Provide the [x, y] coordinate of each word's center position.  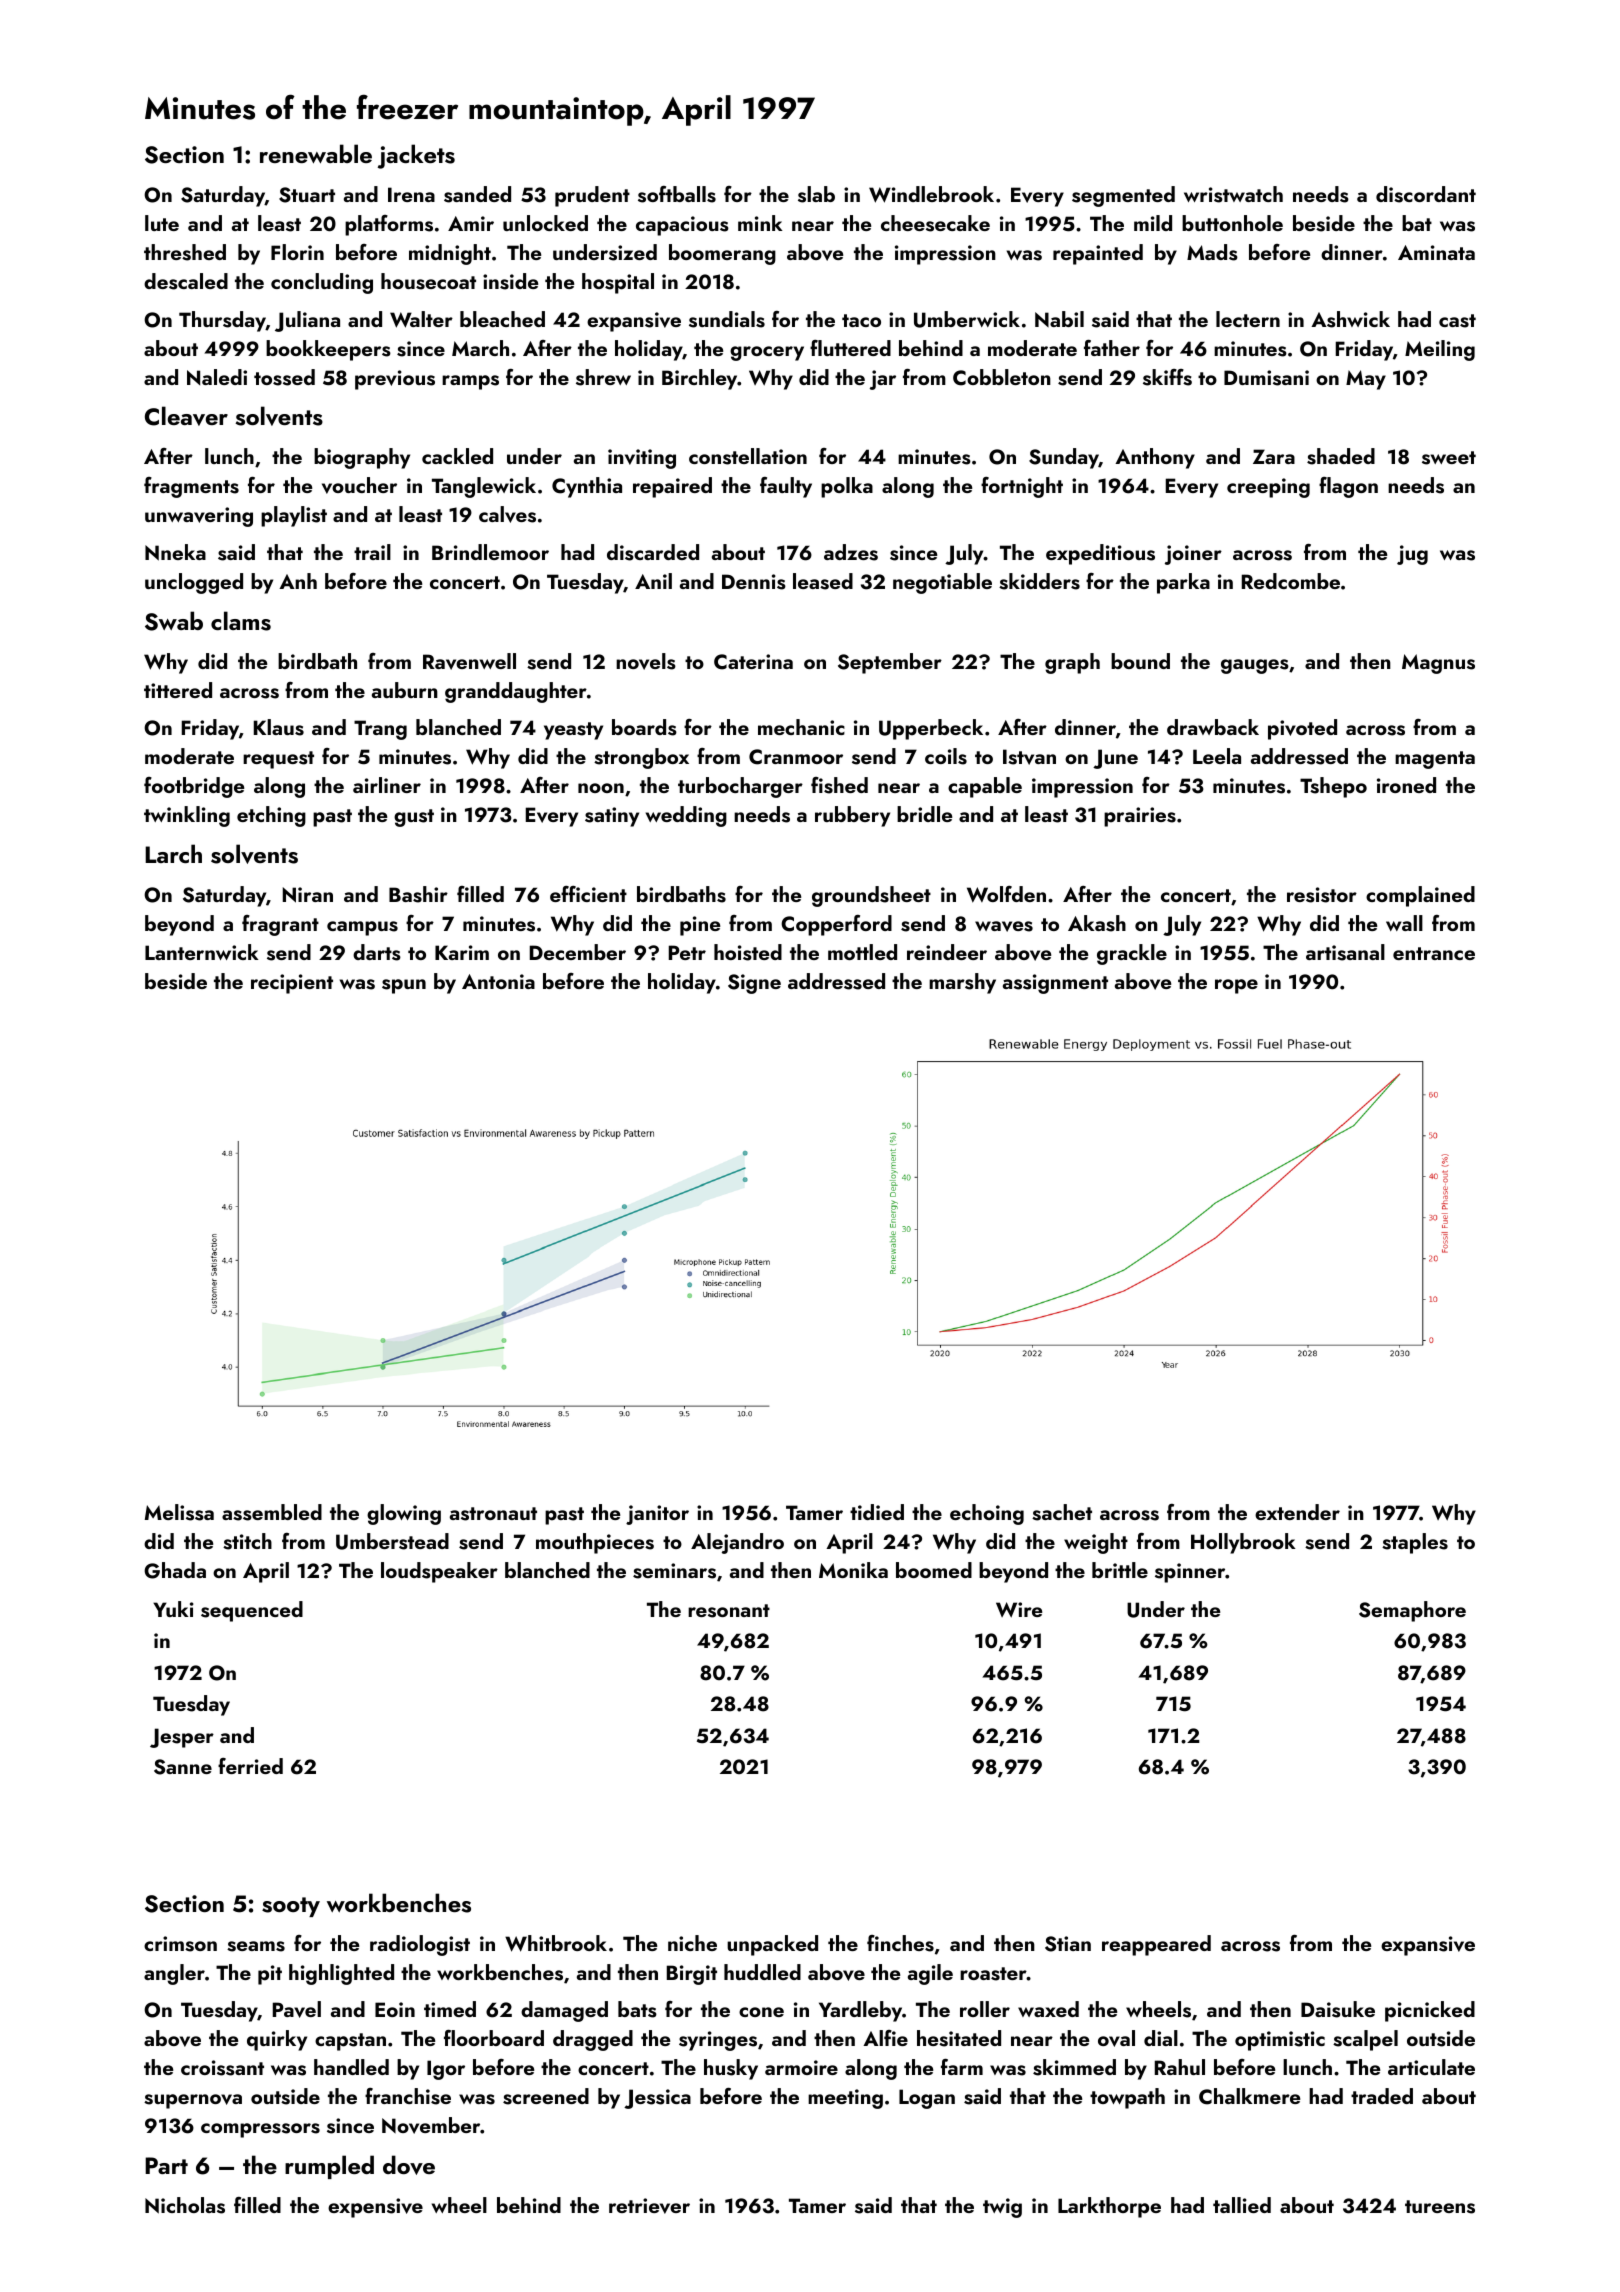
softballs [677, 194]
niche [692, 1943]
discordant [1426, 194]
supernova [193, 2101]
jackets [416, 156]
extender [1297, 1512]
